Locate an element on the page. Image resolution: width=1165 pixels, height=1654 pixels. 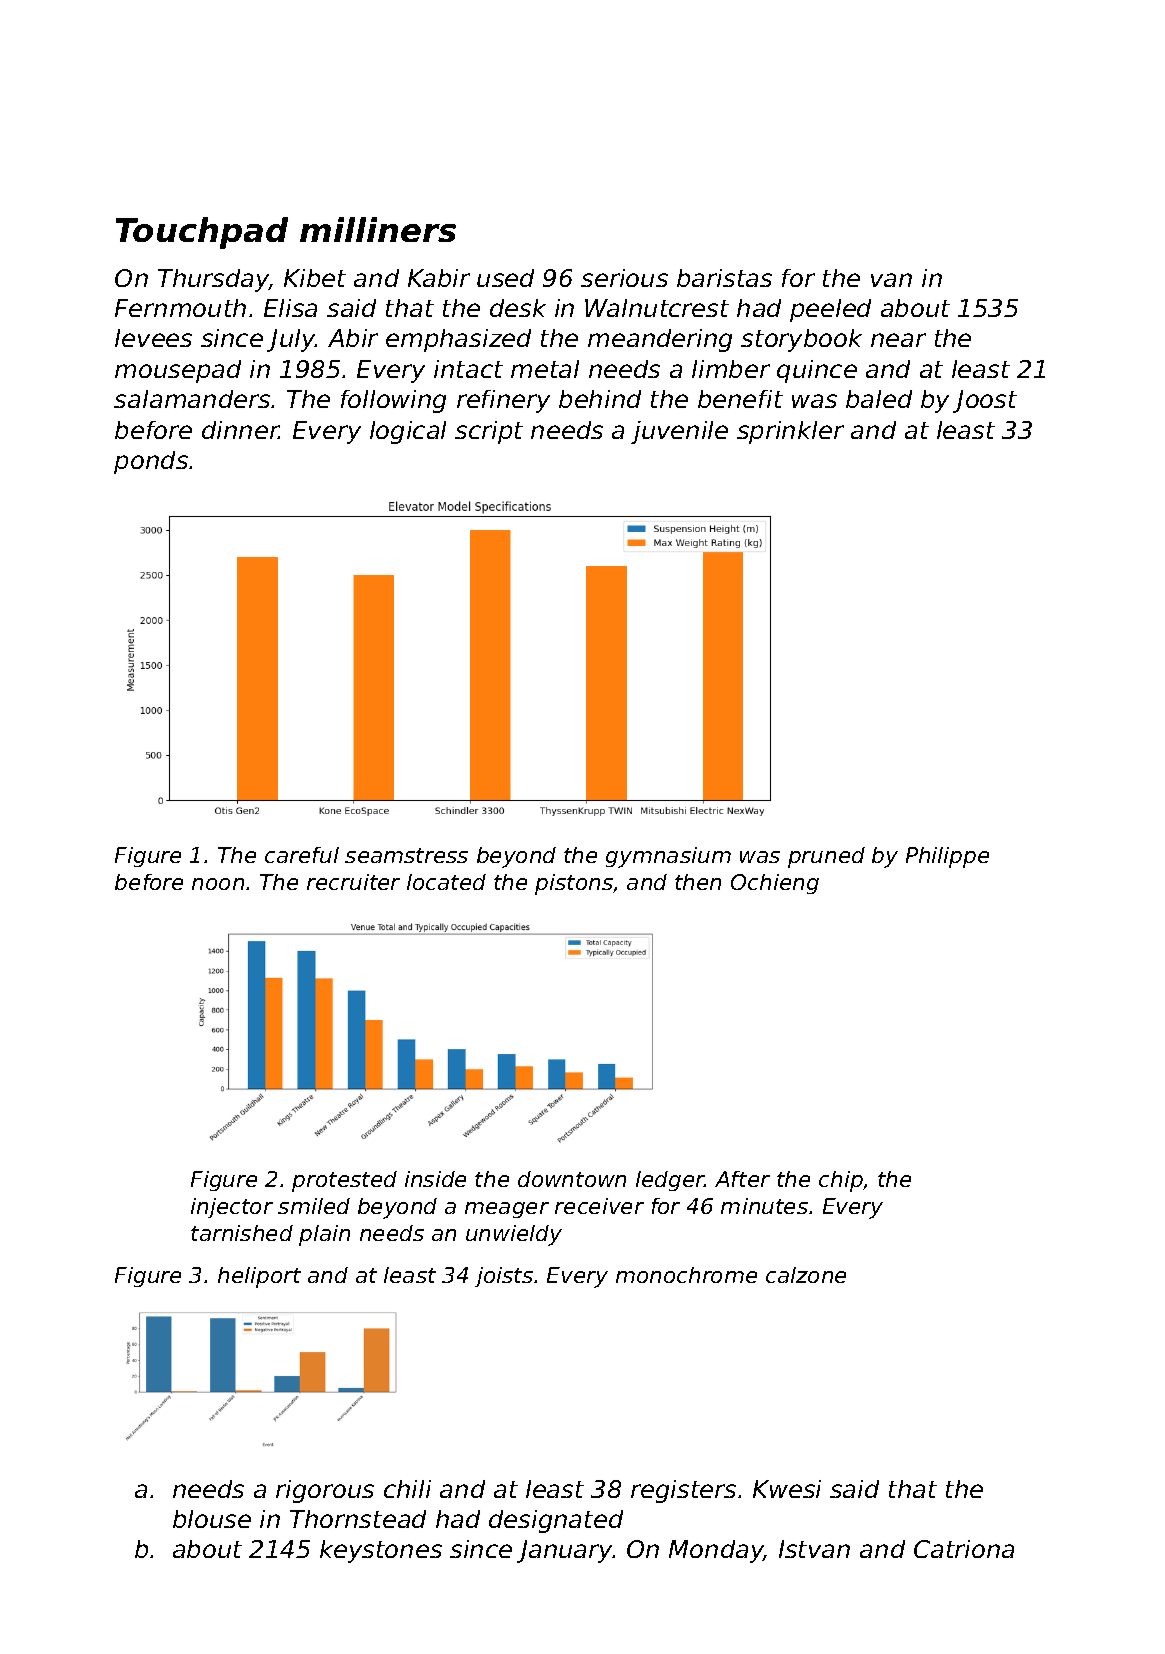
peeled is located at coordinates (830, 310).
